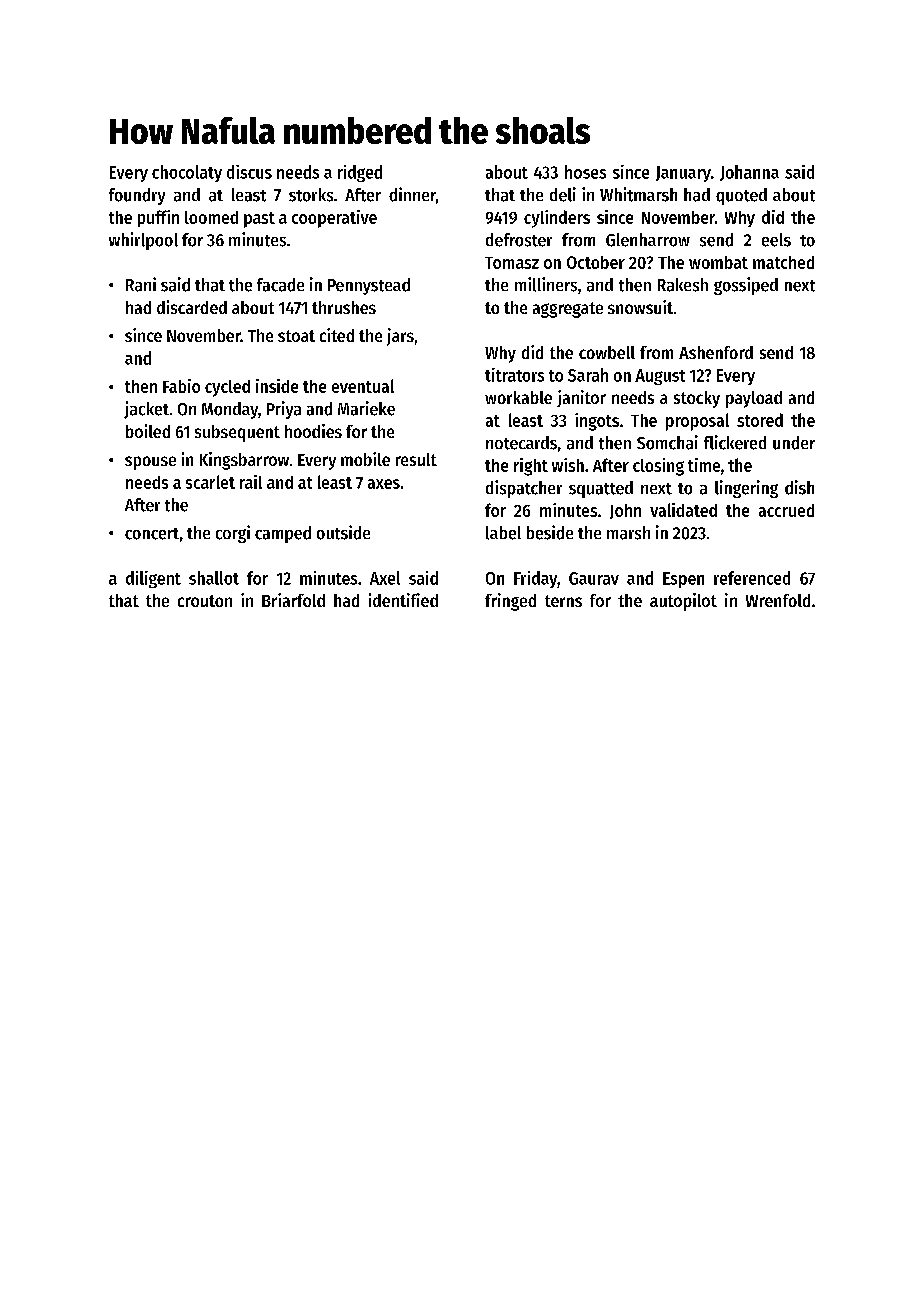 The height and width of the screenshot is (1314, 924). I want to click on January, so click(683, 174).
